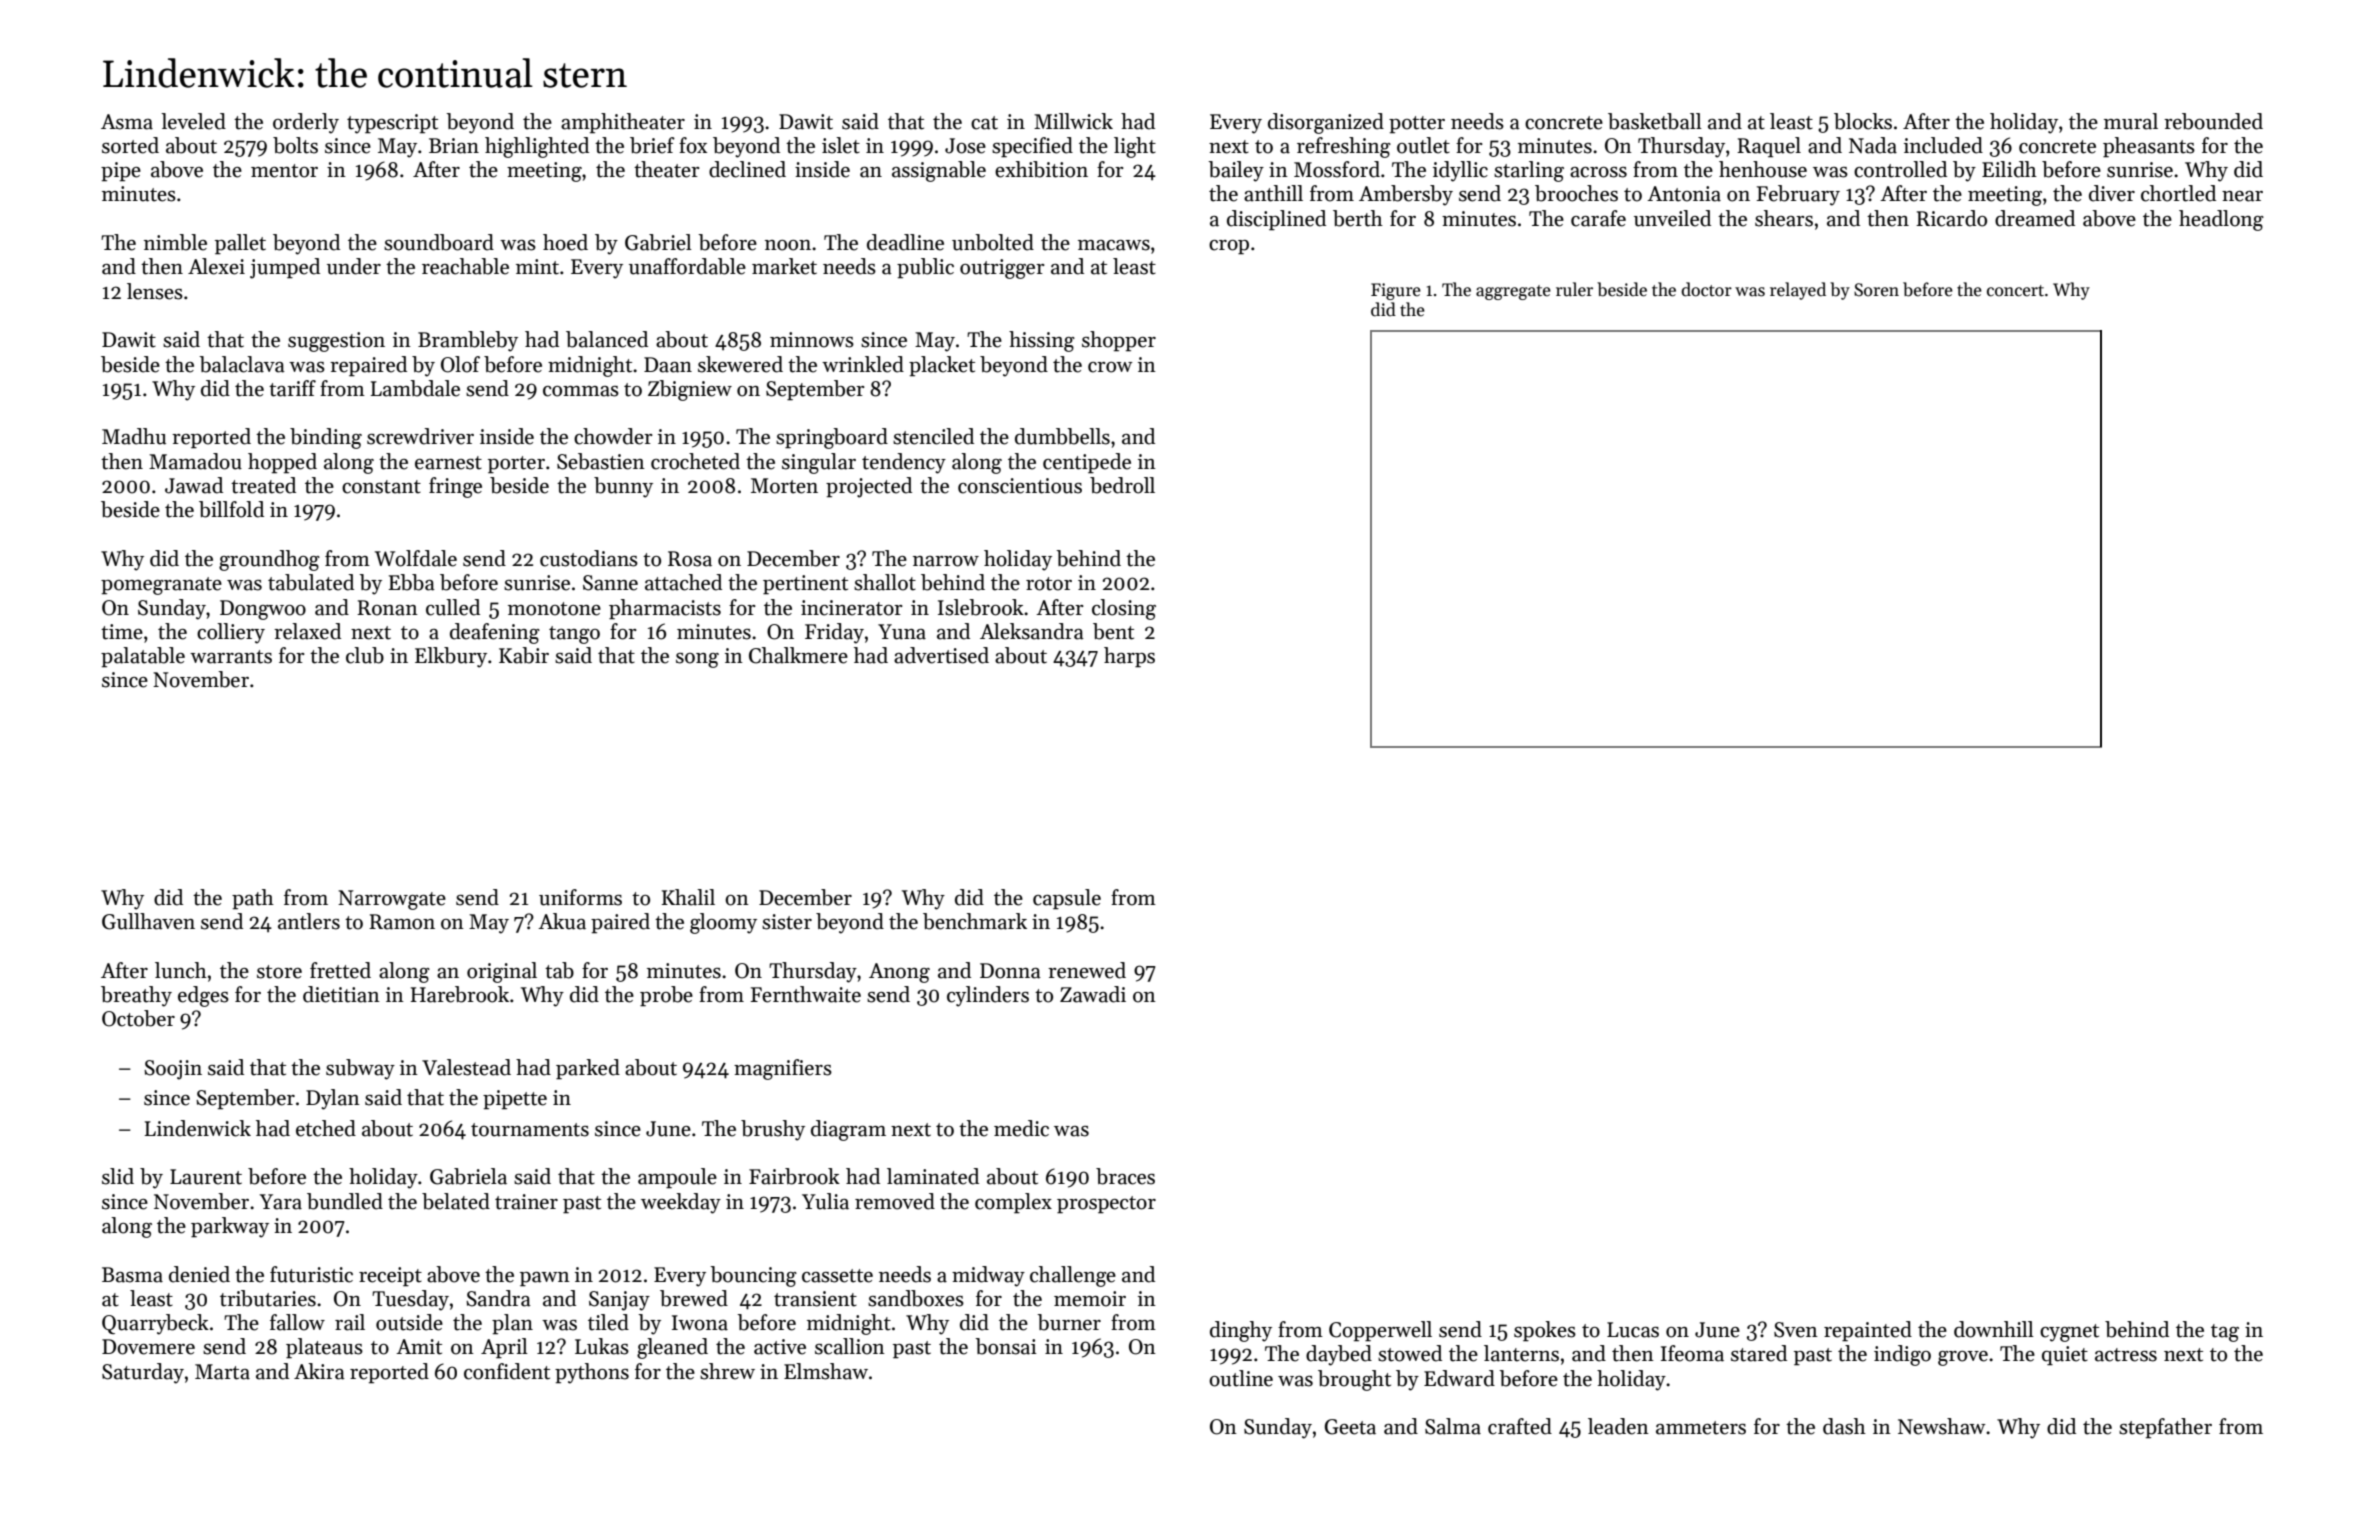  Describe the element at coordinates (360, 1069) in the image. I see `subway` at that location.
